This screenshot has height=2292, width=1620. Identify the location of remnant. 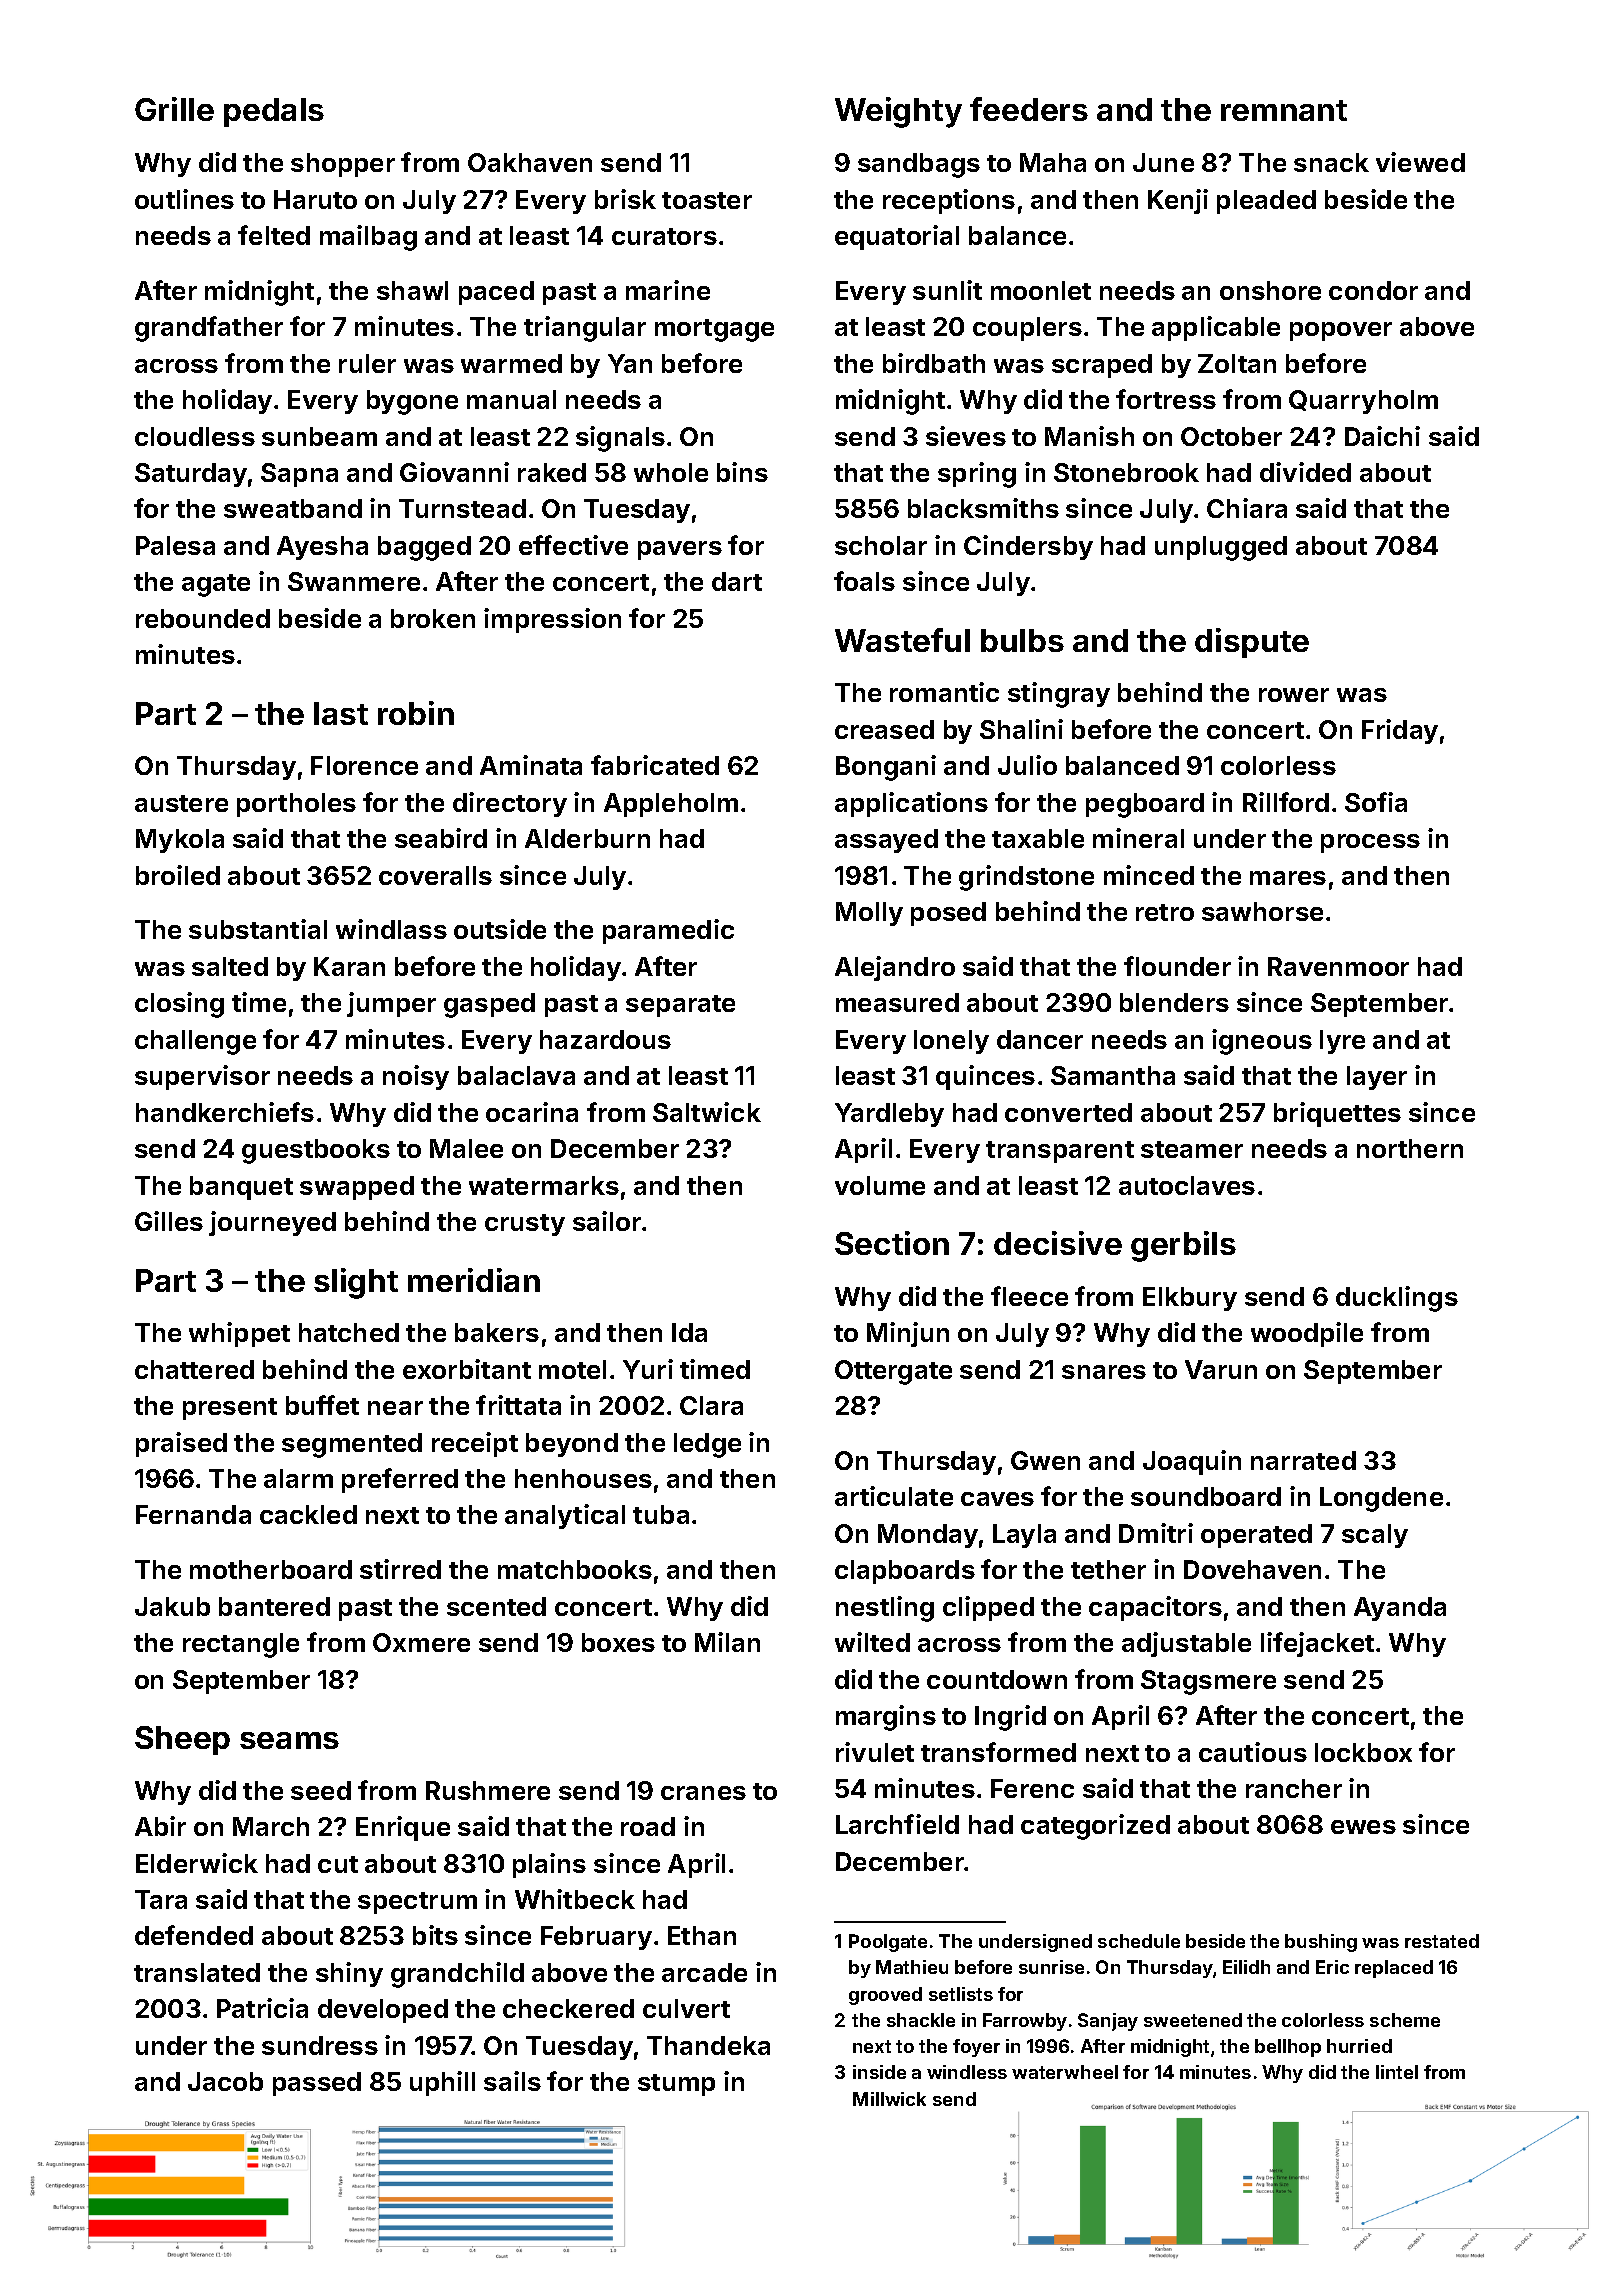
(1284, 110).
